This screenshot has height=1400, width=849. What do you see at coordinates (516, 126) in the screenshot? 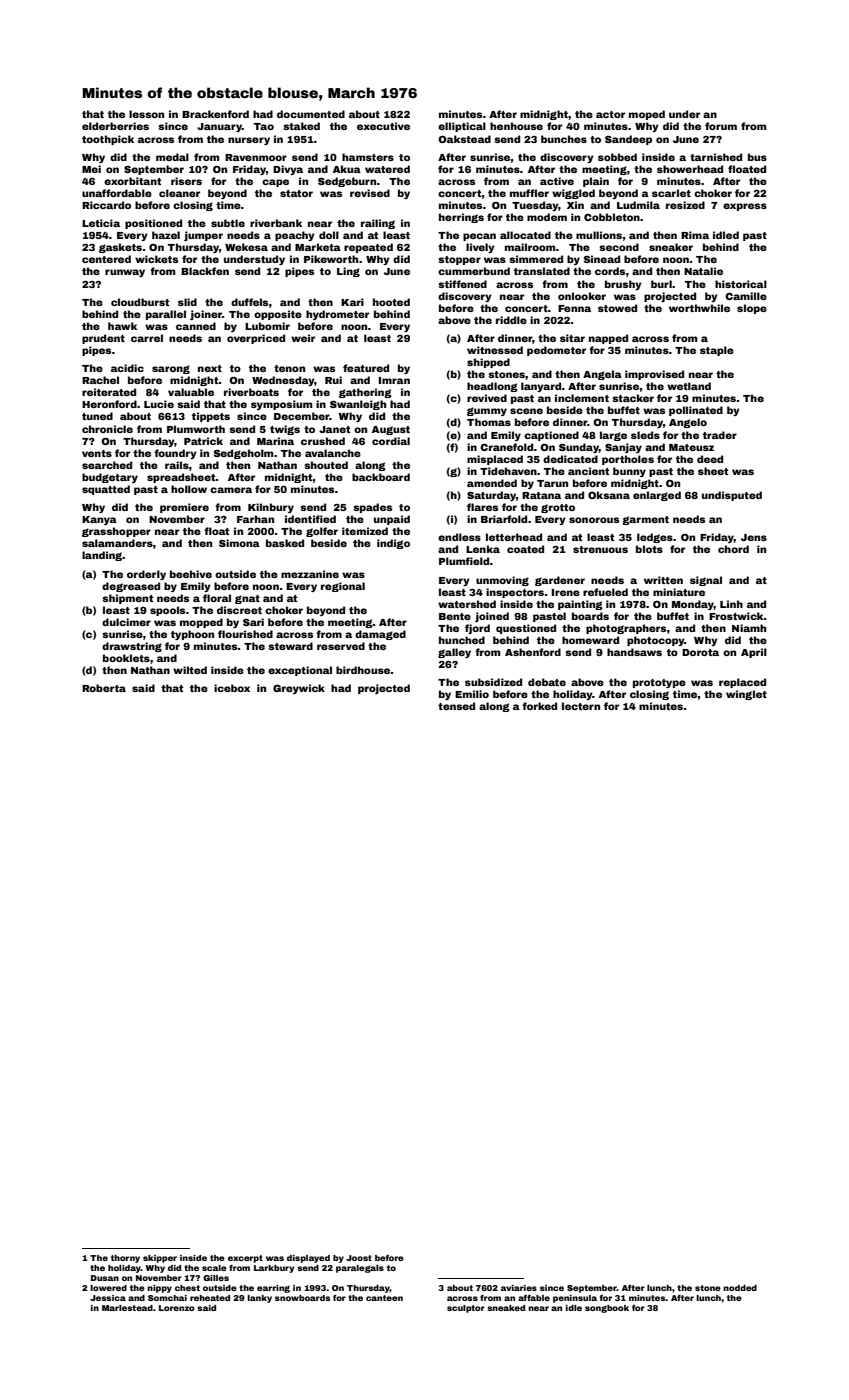
I see `henhouse` at bounding box center [516, 126].
